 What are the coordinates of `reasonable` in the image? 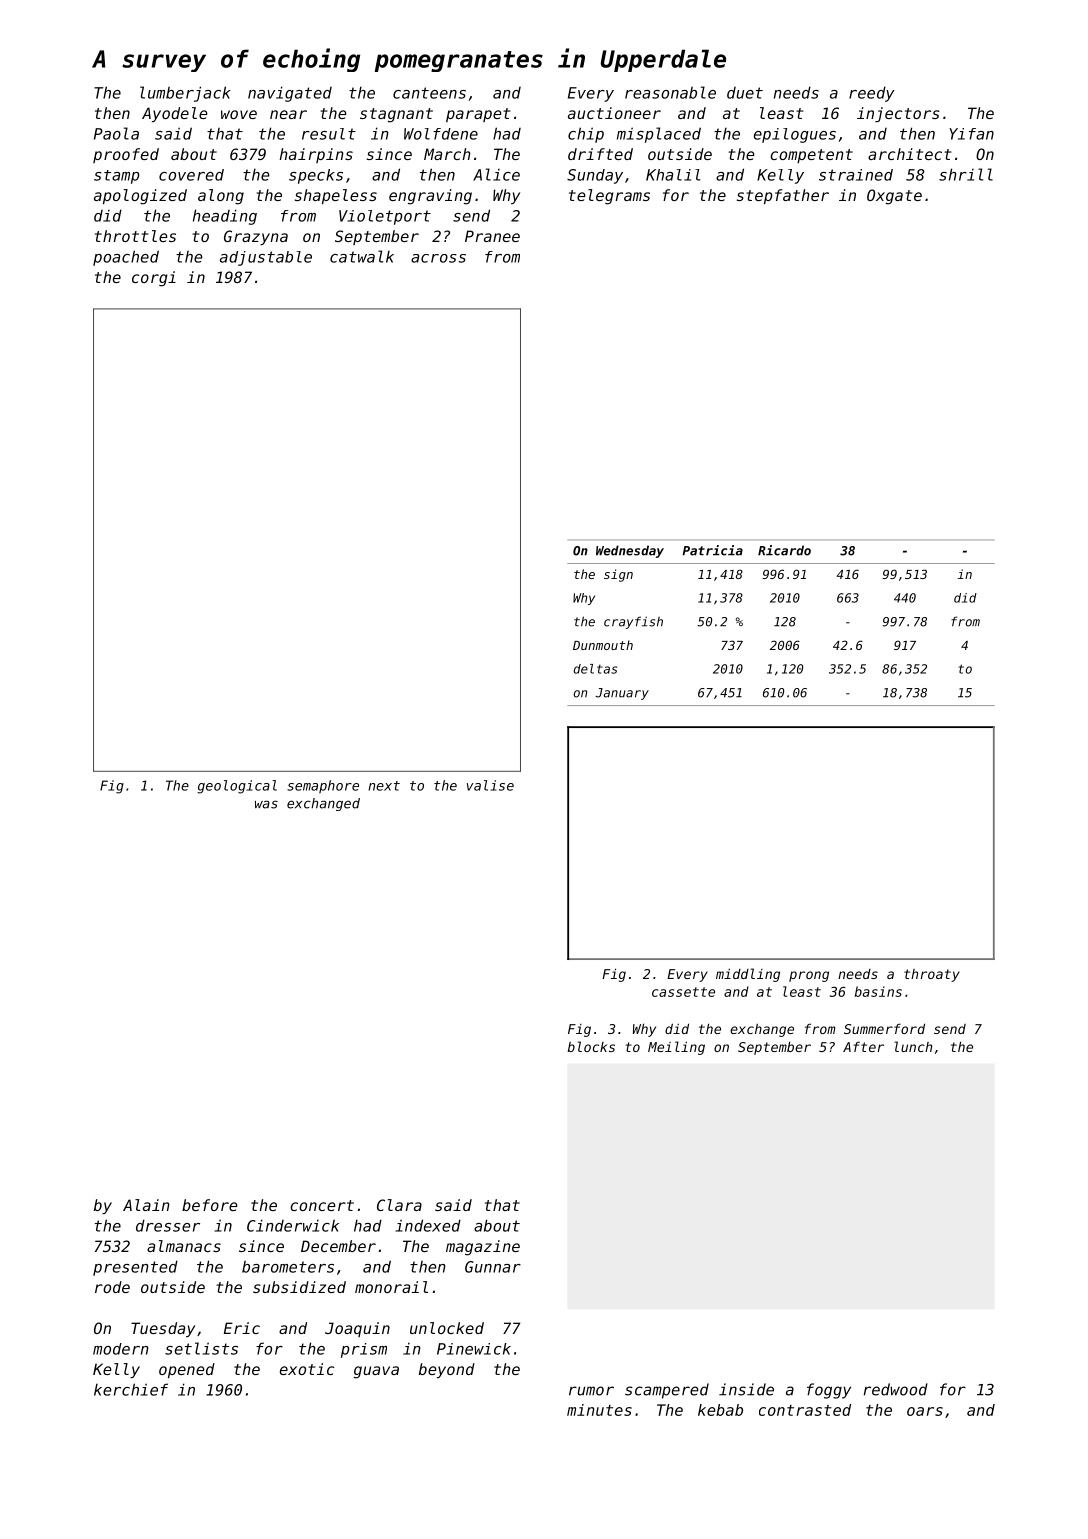 It's located at (670, 92).
